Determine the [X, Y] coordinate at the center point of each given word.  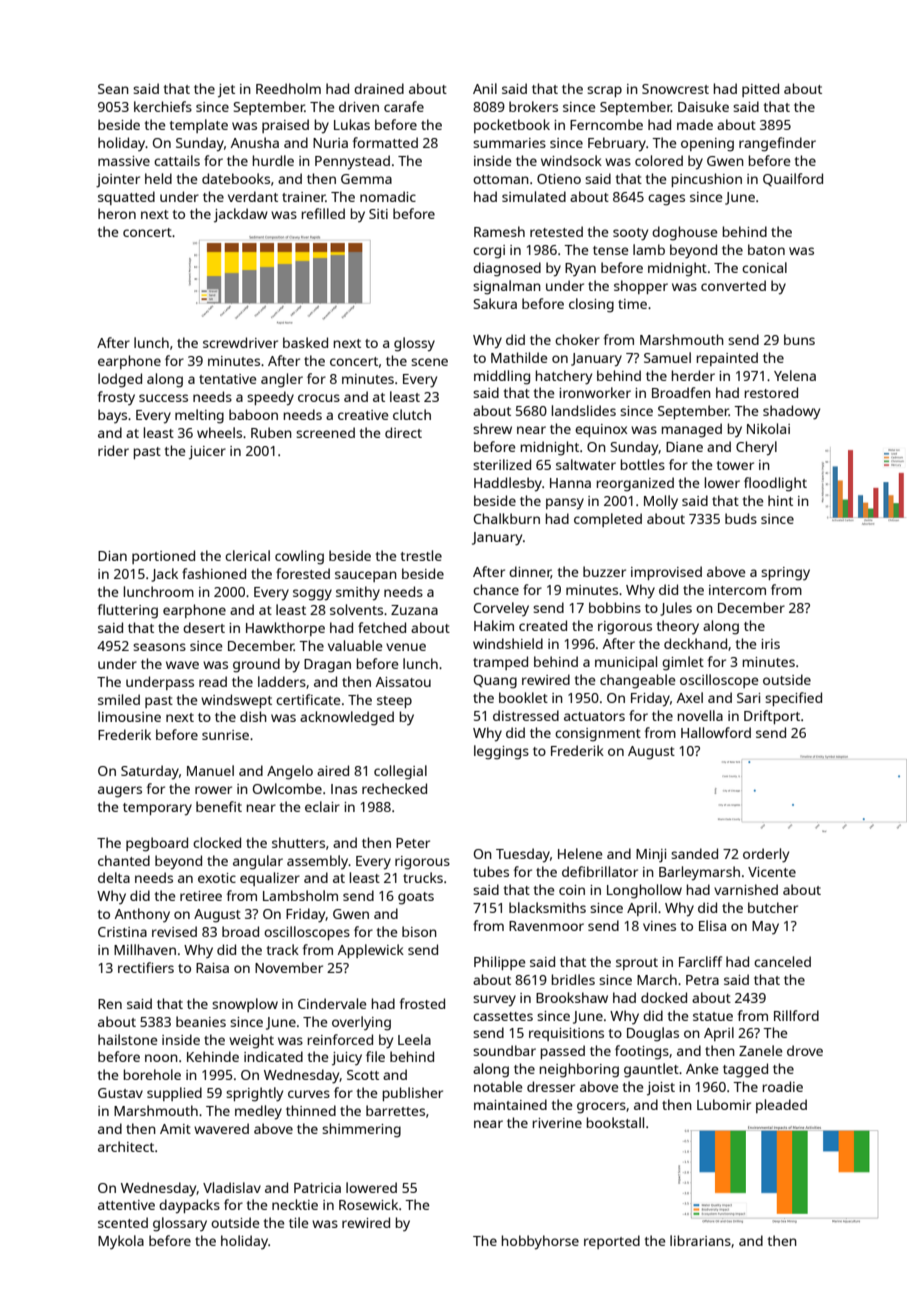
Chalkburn [507, 518]
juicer [207, 452]
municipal [626, 663]
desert [204, 627]
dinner [530, 572]
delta [114, 877]
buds [741, 518]
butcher [773, 907]
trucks [423, 877]
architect [126, 1146]
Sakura [495, 303]
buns [799, 339]
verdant [253, 196]
